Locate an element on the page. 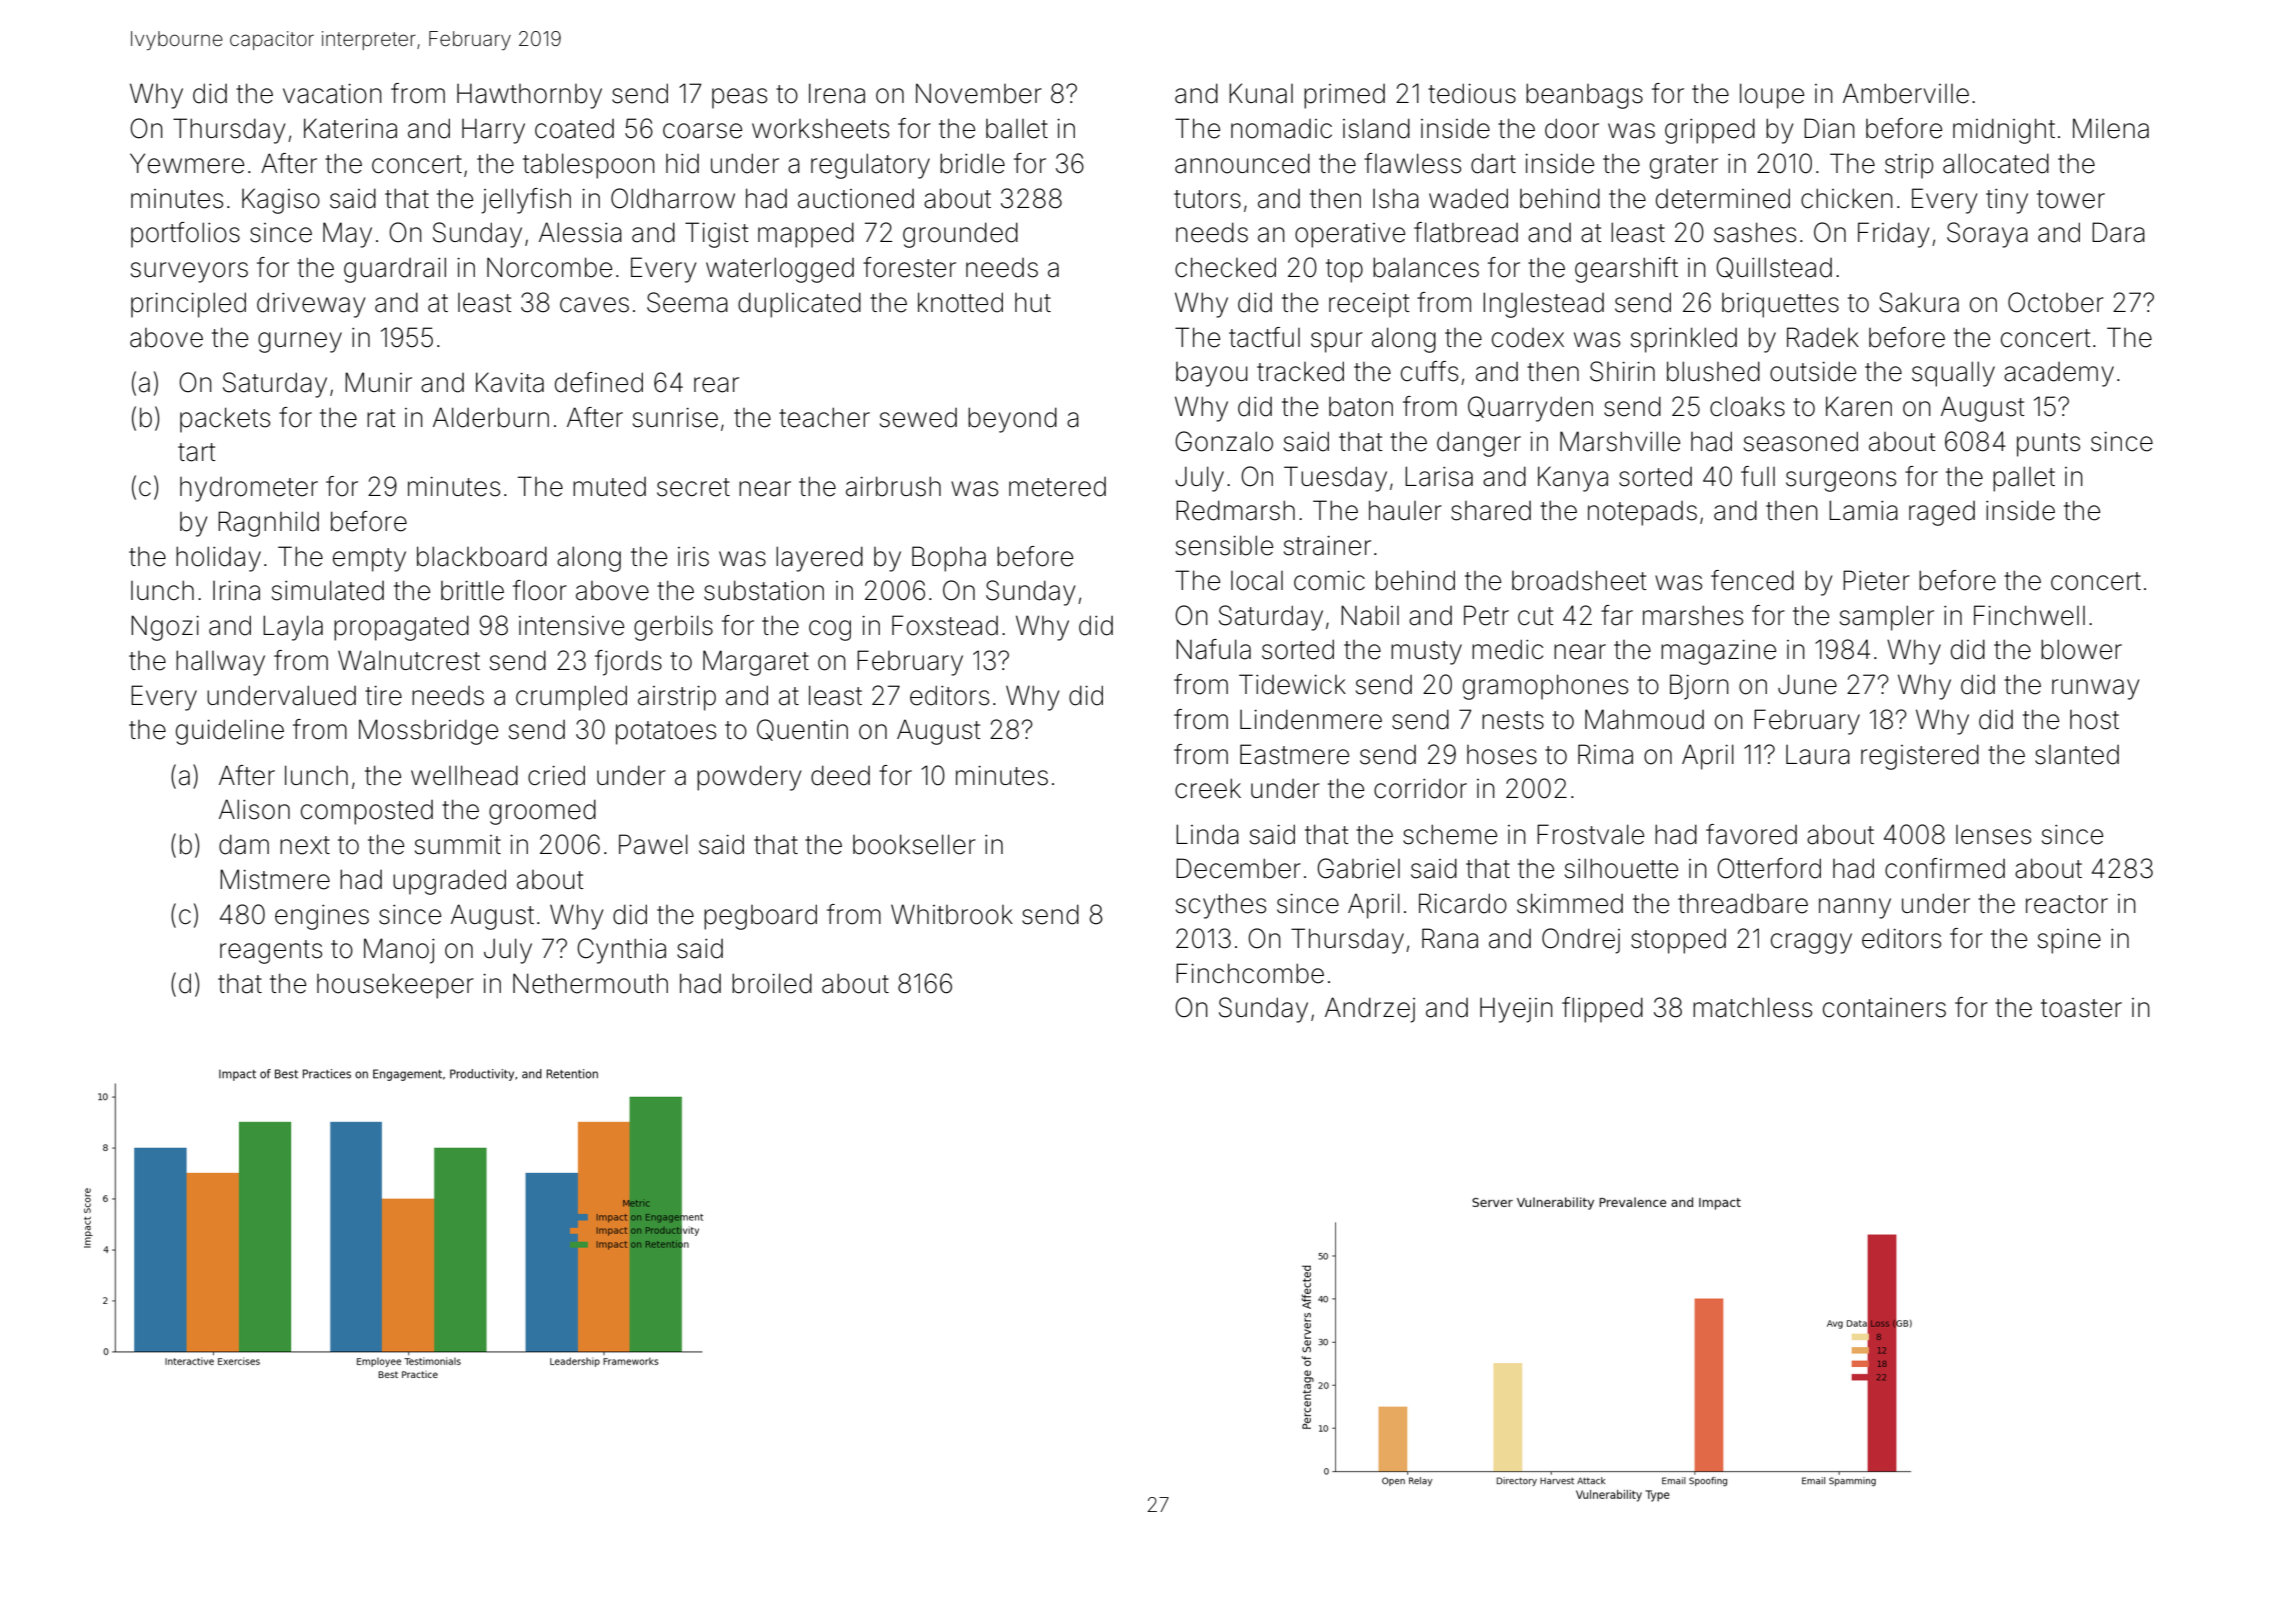 The height and width of the page is (1620, 2292). Soraya is located at coordinates (1987, 235).
